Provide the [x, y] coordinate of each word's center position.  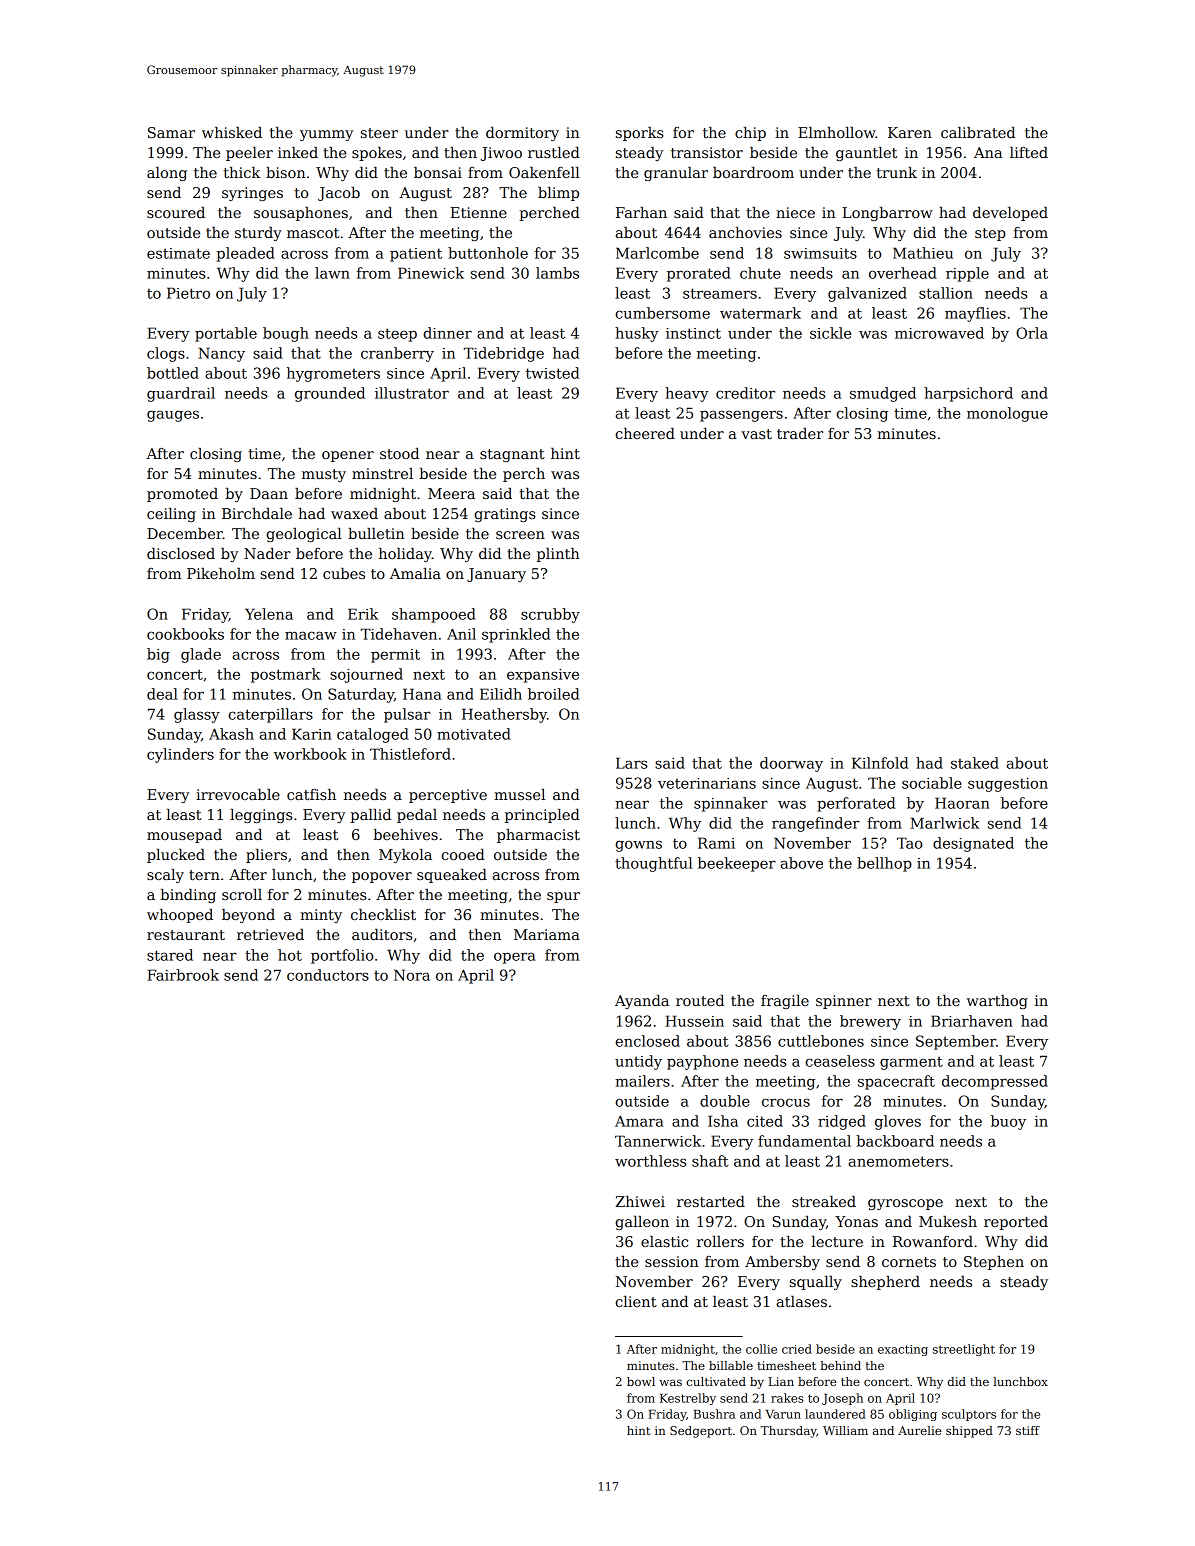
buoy [1008, 1122]
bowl [641, 1381]
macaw [311, 635]
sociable [932, 783]
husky [637, 334]
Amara [639, 1121]
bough [286, 334]
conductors [328, 975]
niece [795, 212]
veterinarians [707, 783]
